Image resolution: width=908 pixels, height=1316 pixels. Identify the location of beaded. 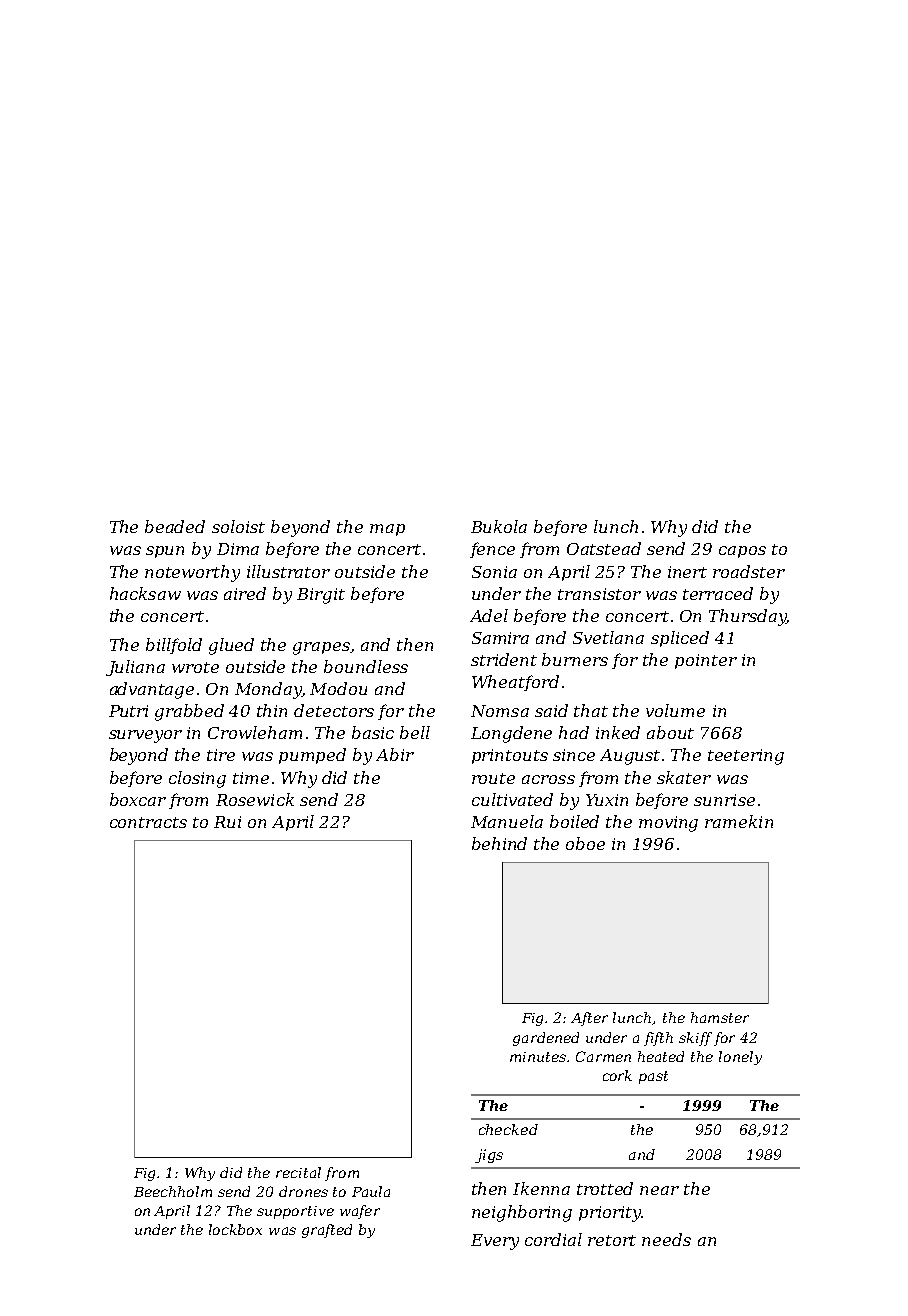
(175, 526).
